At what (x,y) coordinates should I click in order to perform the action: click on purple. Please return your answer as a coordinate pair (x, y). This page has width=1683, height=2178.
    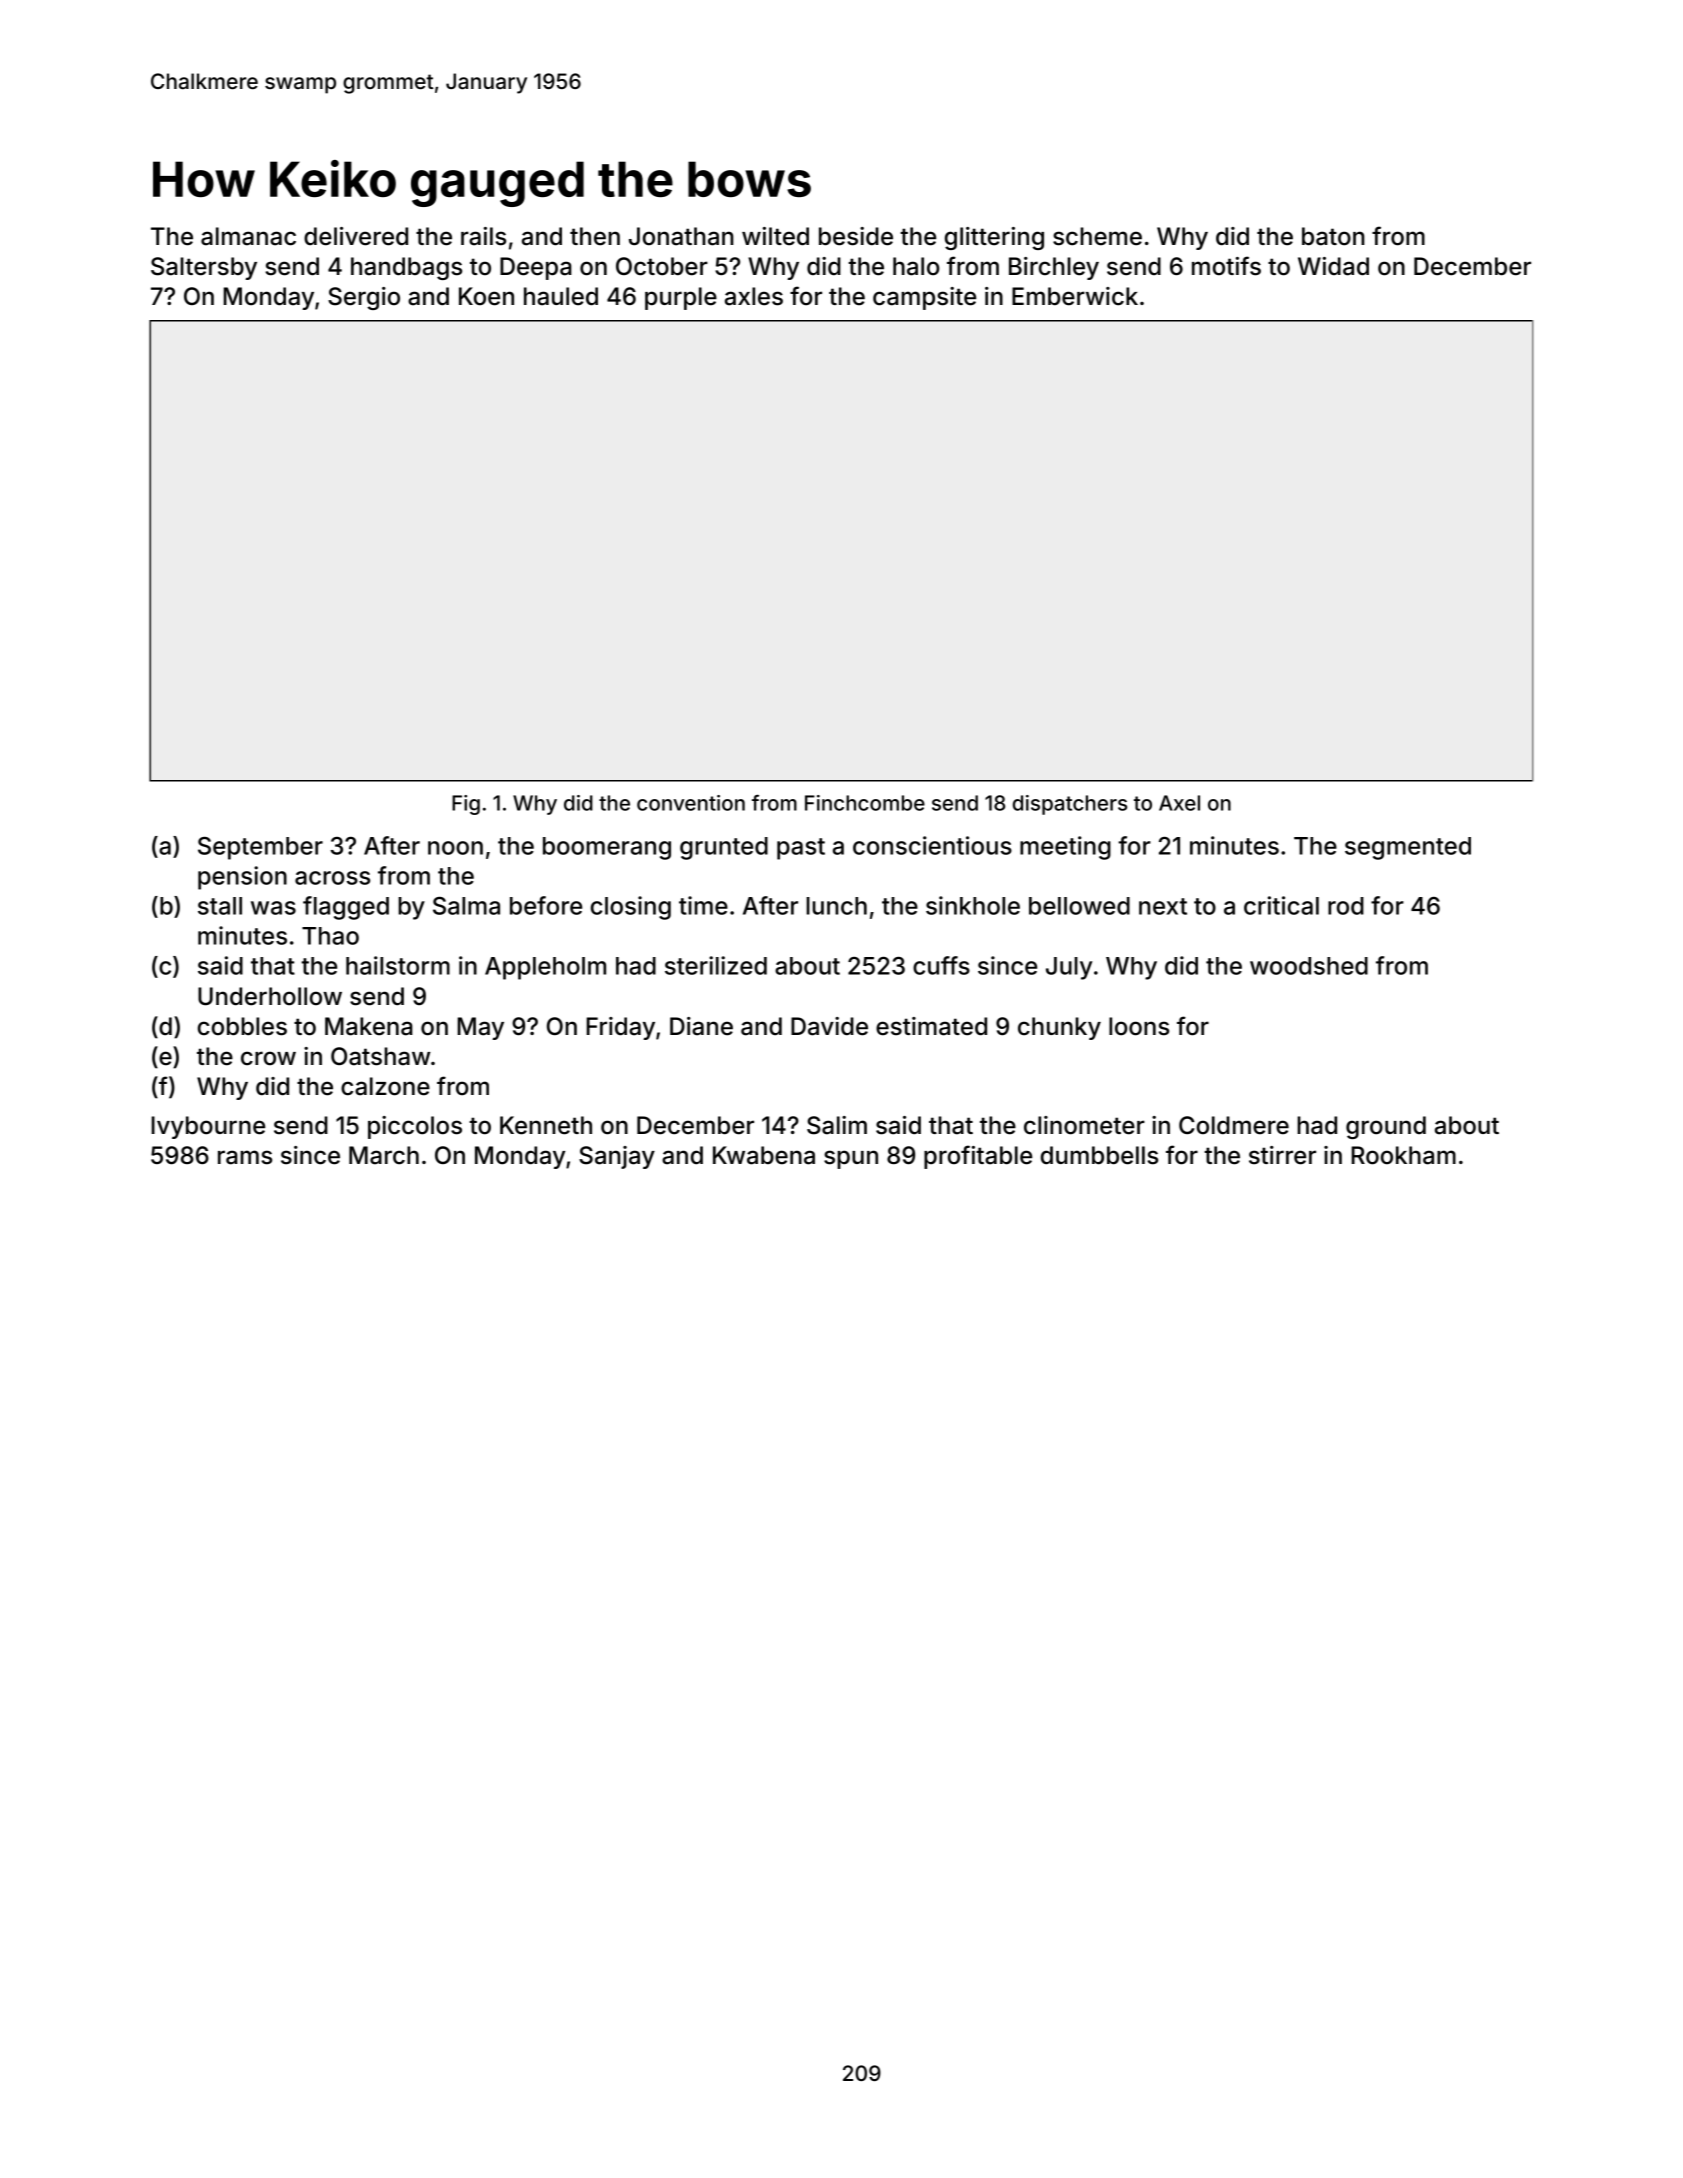
    Looking at the image, I should click on (681, 298).
